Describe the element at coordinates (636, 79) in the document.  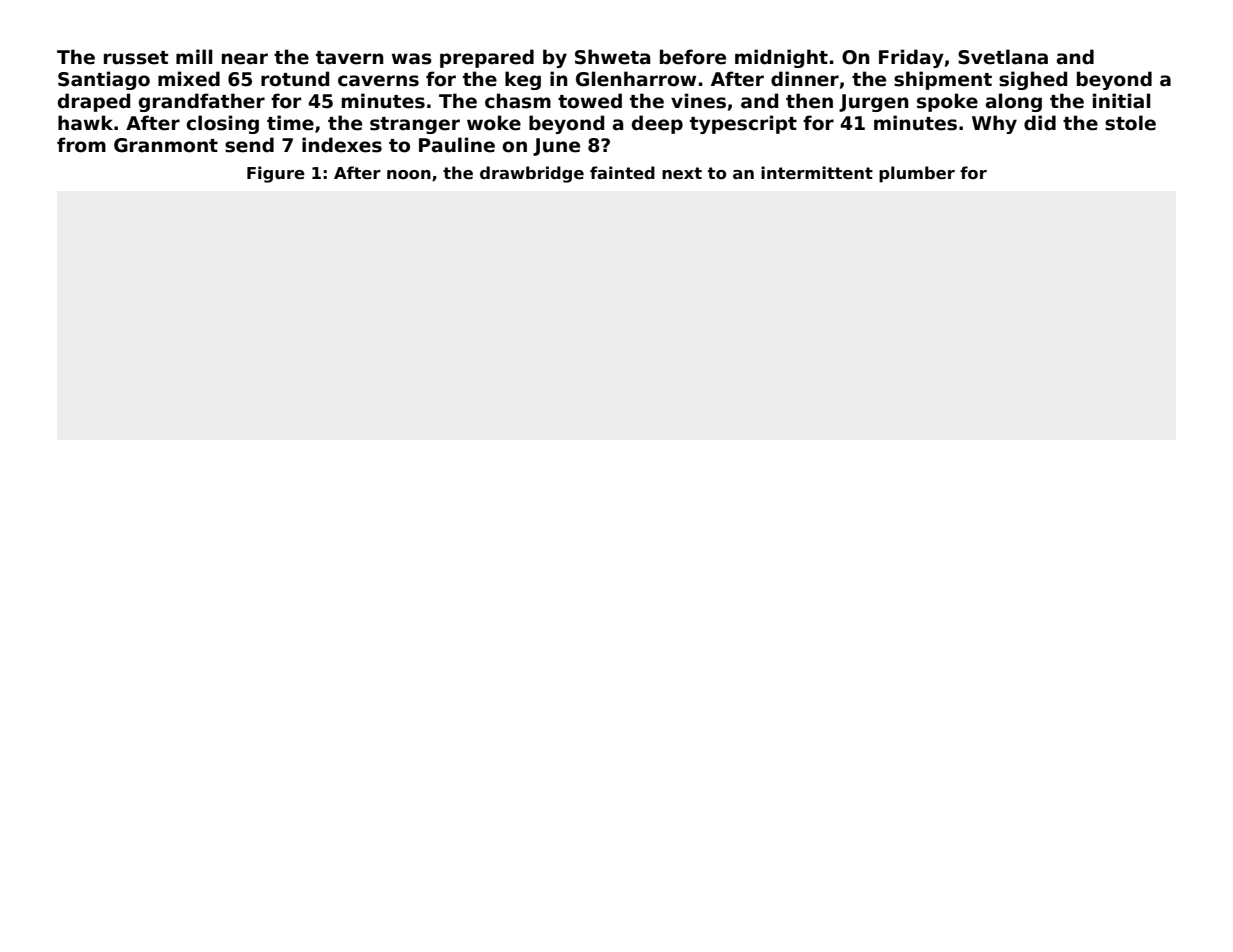
I see `Glenharrow` at that location.
